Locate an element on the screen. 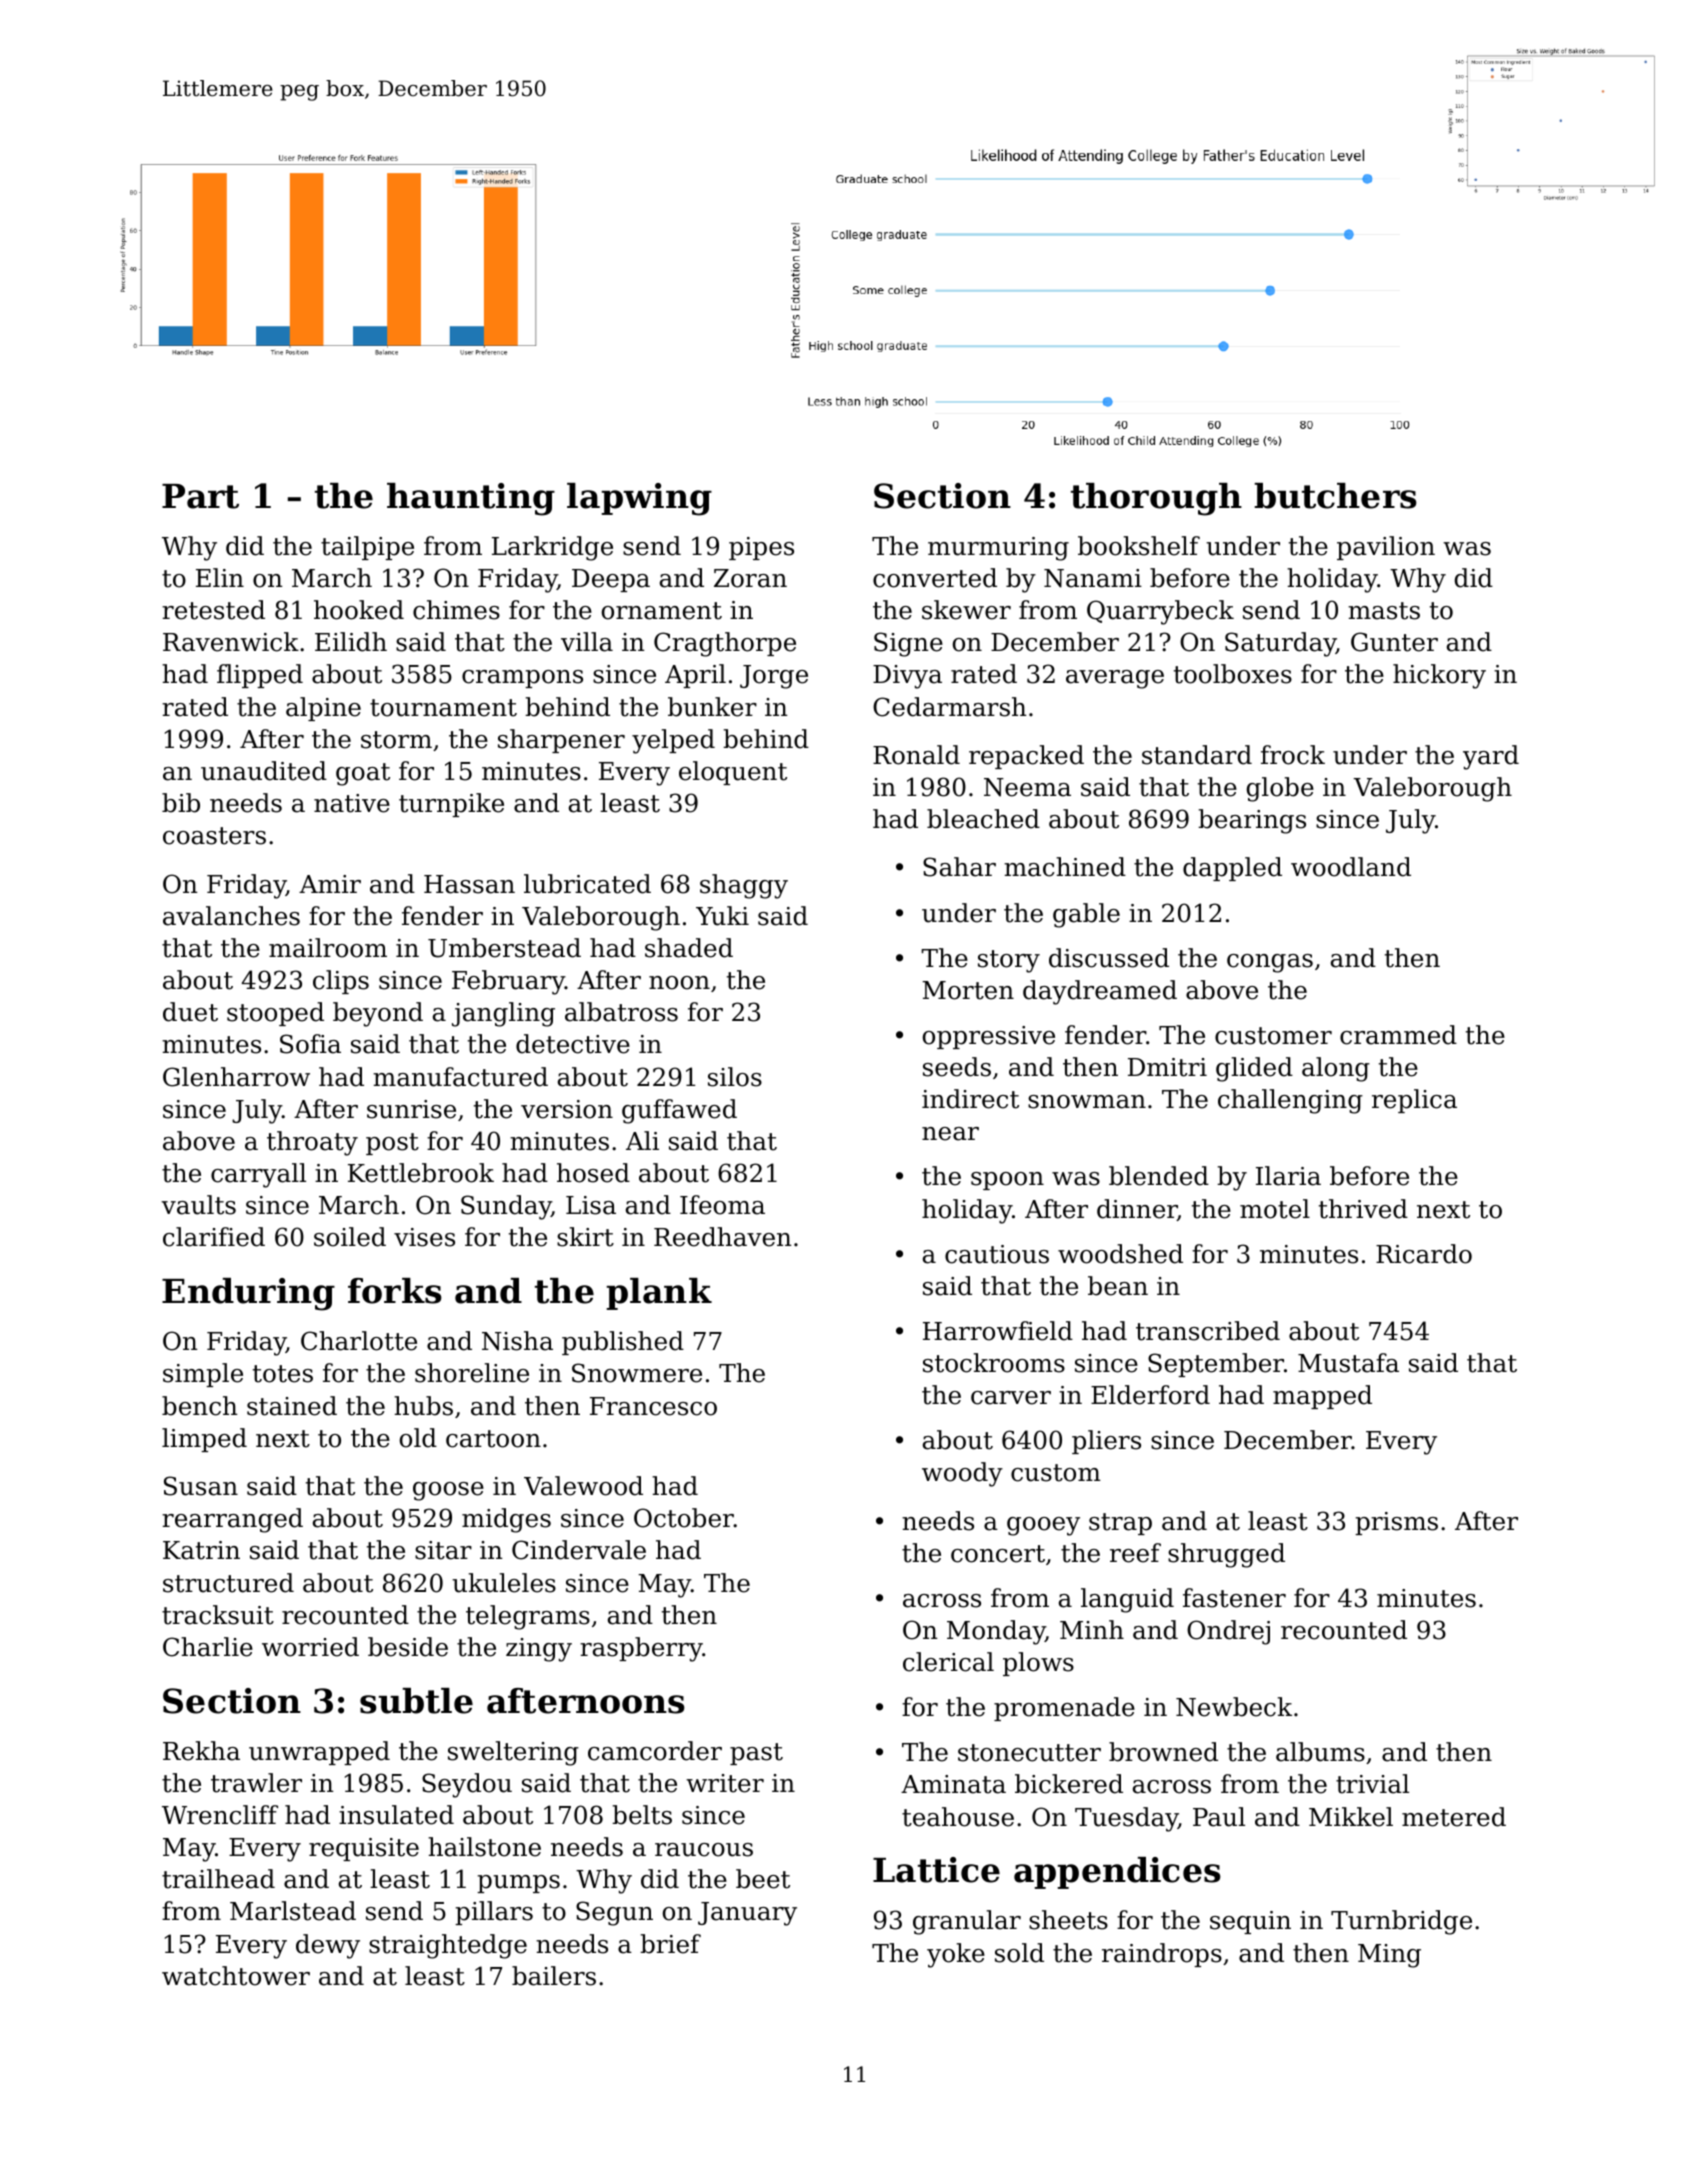 The image size is (1683, 2178). bailers is located at coordinates (554, 1976).
